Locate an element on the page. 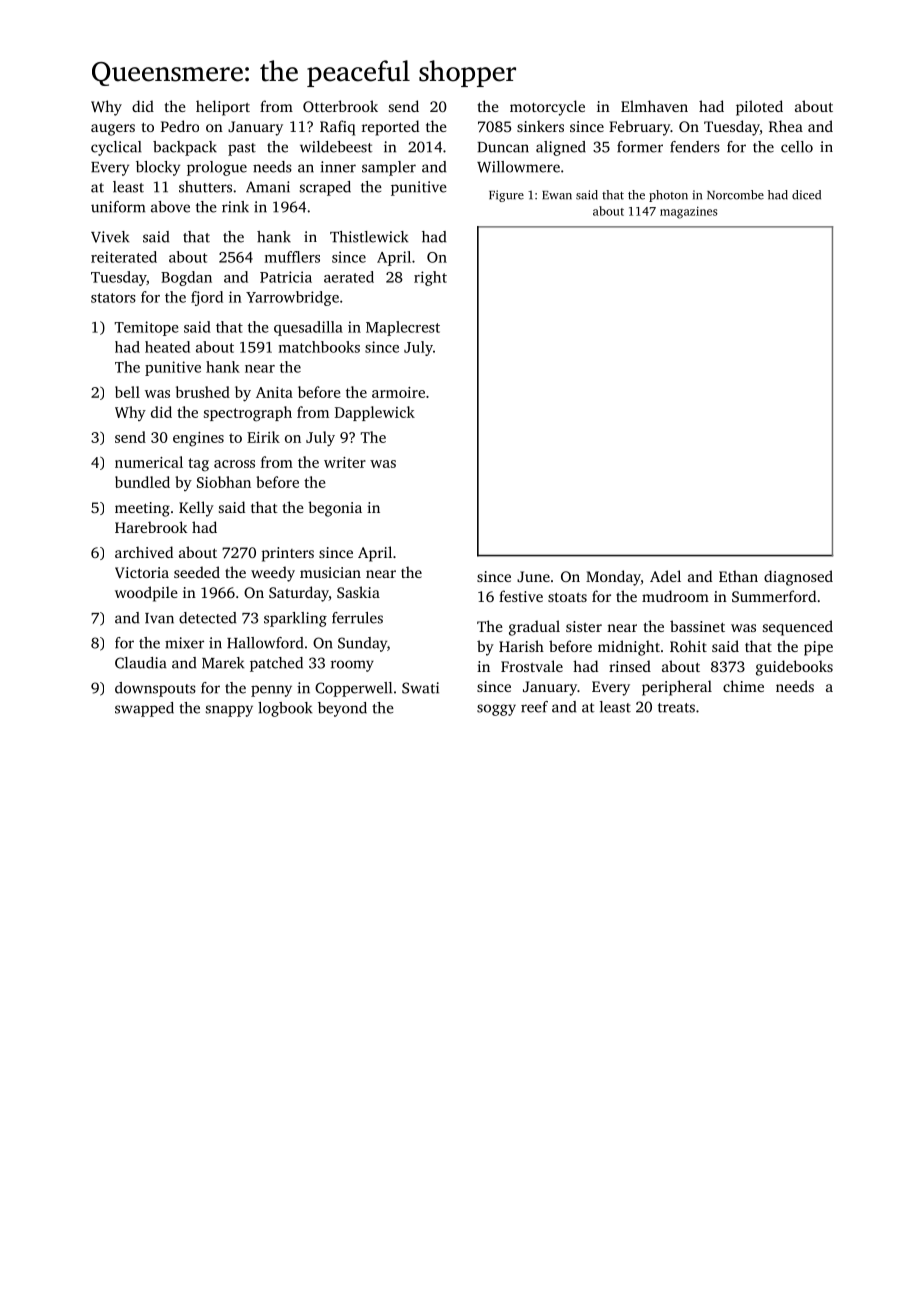  Maplecrest is located at coordinates (403, 328).
